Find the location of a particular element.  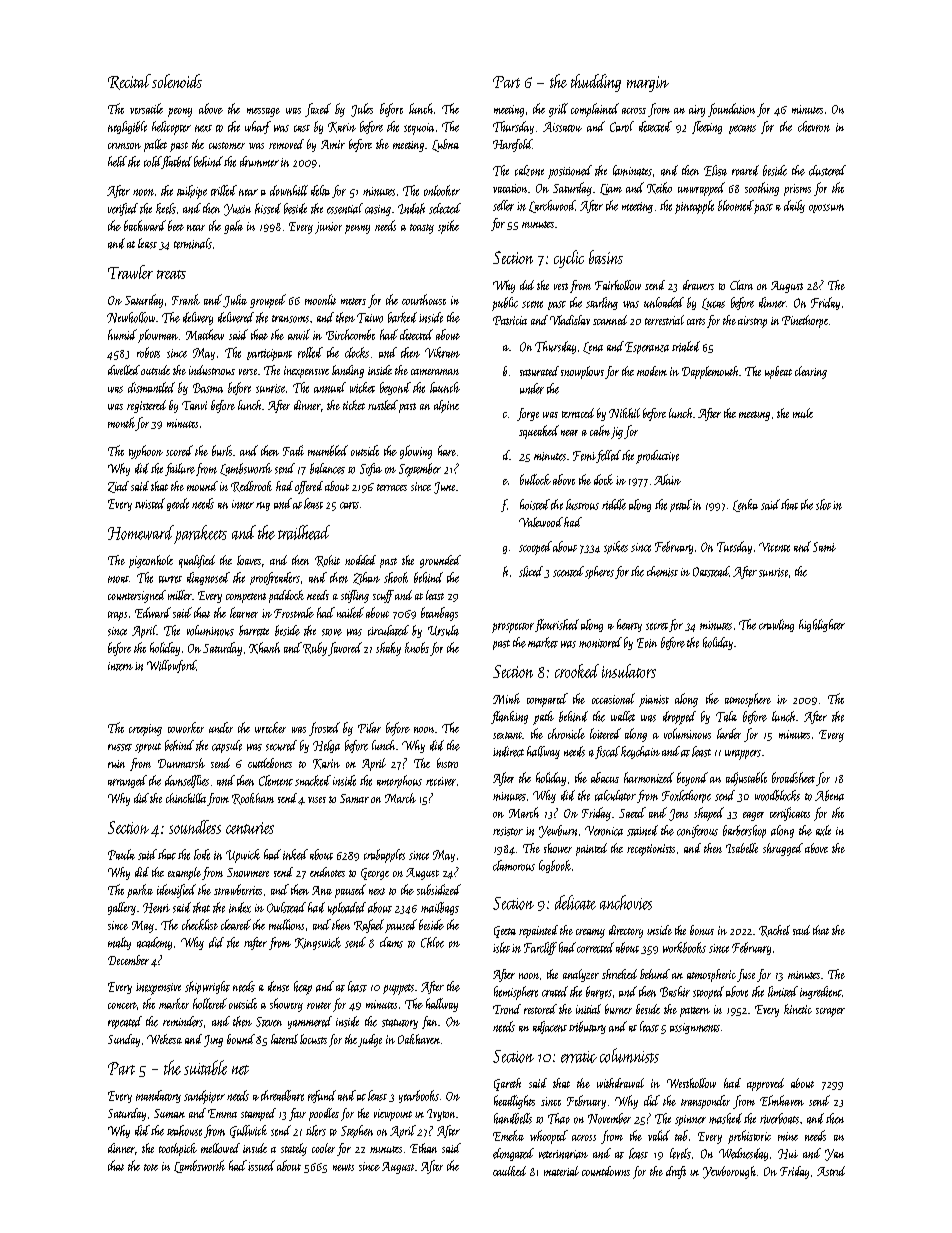

Astrid is located at coordinates (831, 1171).
